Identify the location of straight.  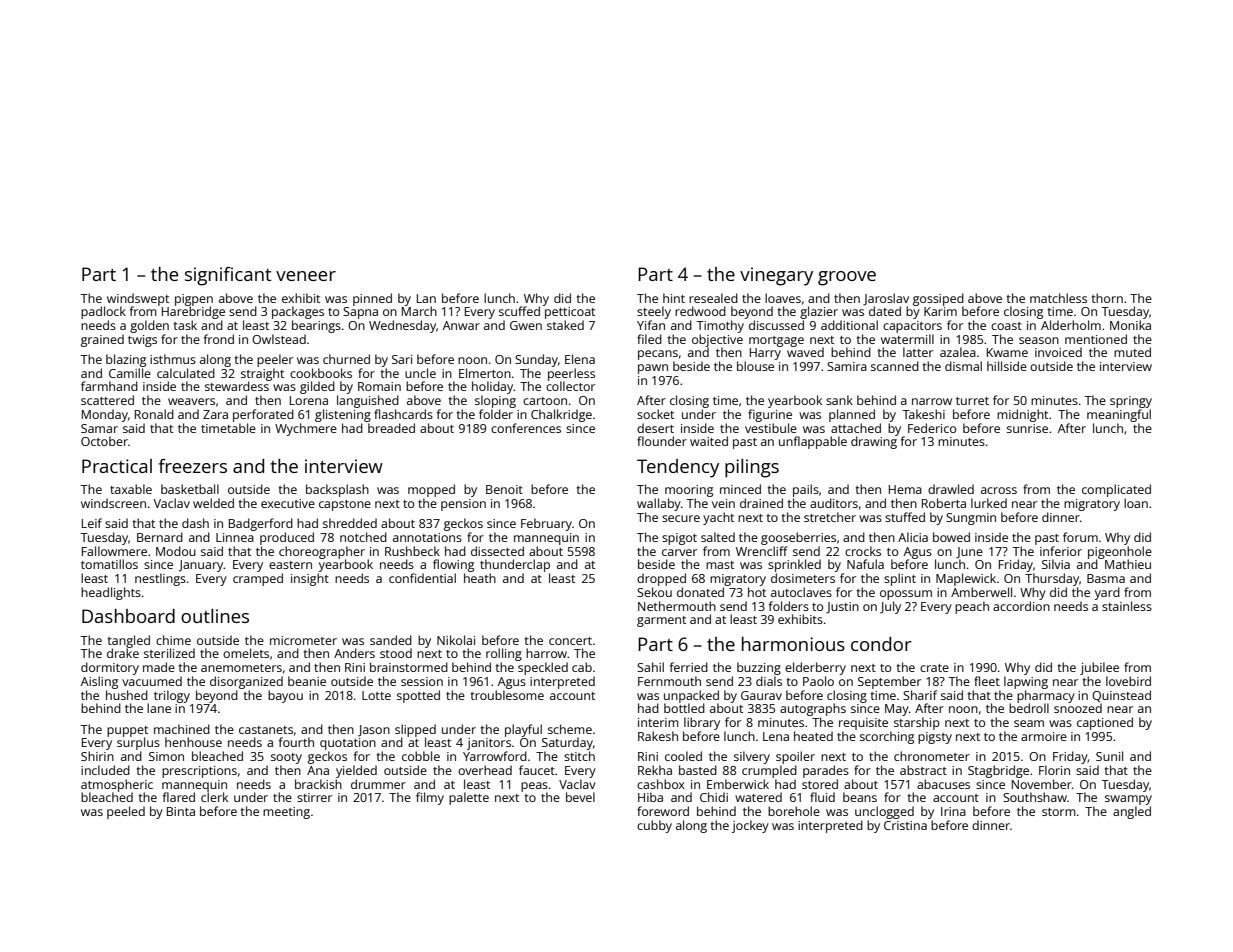
(262, 374).
